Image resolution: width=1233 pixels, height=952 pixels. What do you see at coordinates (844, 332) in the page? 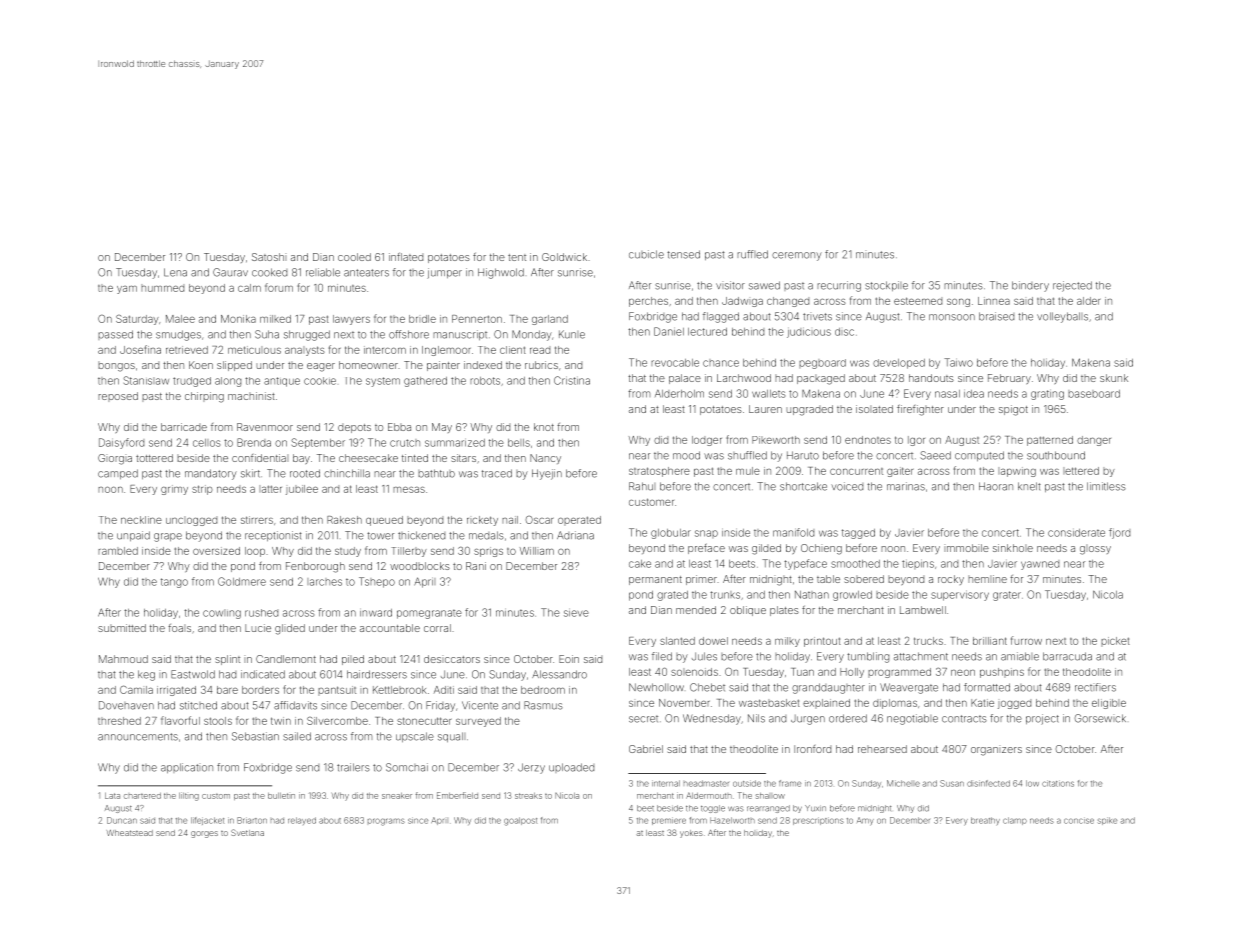
I see `disc` at bounding box center [844, 332].
